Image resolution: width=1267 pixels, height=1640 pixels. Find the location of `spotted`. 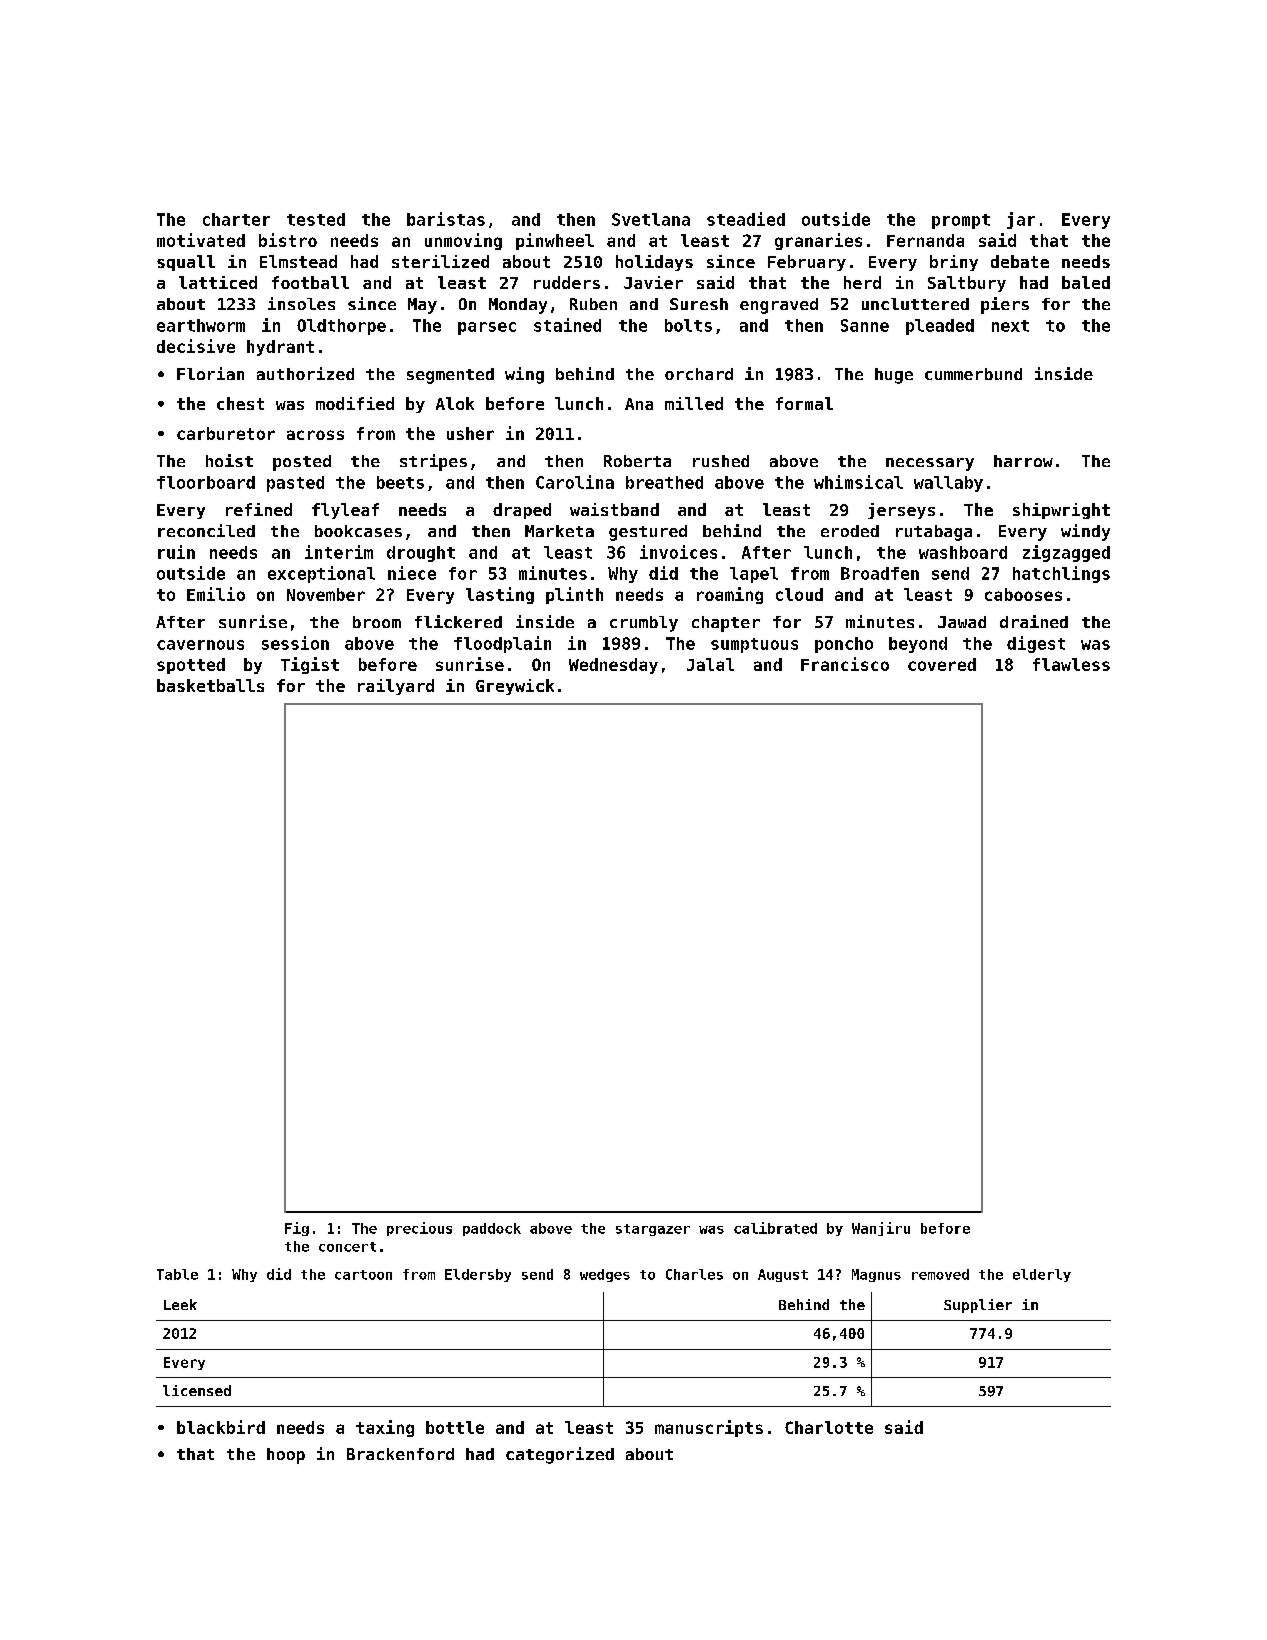

spotted is located at coordinates (191, 666).
